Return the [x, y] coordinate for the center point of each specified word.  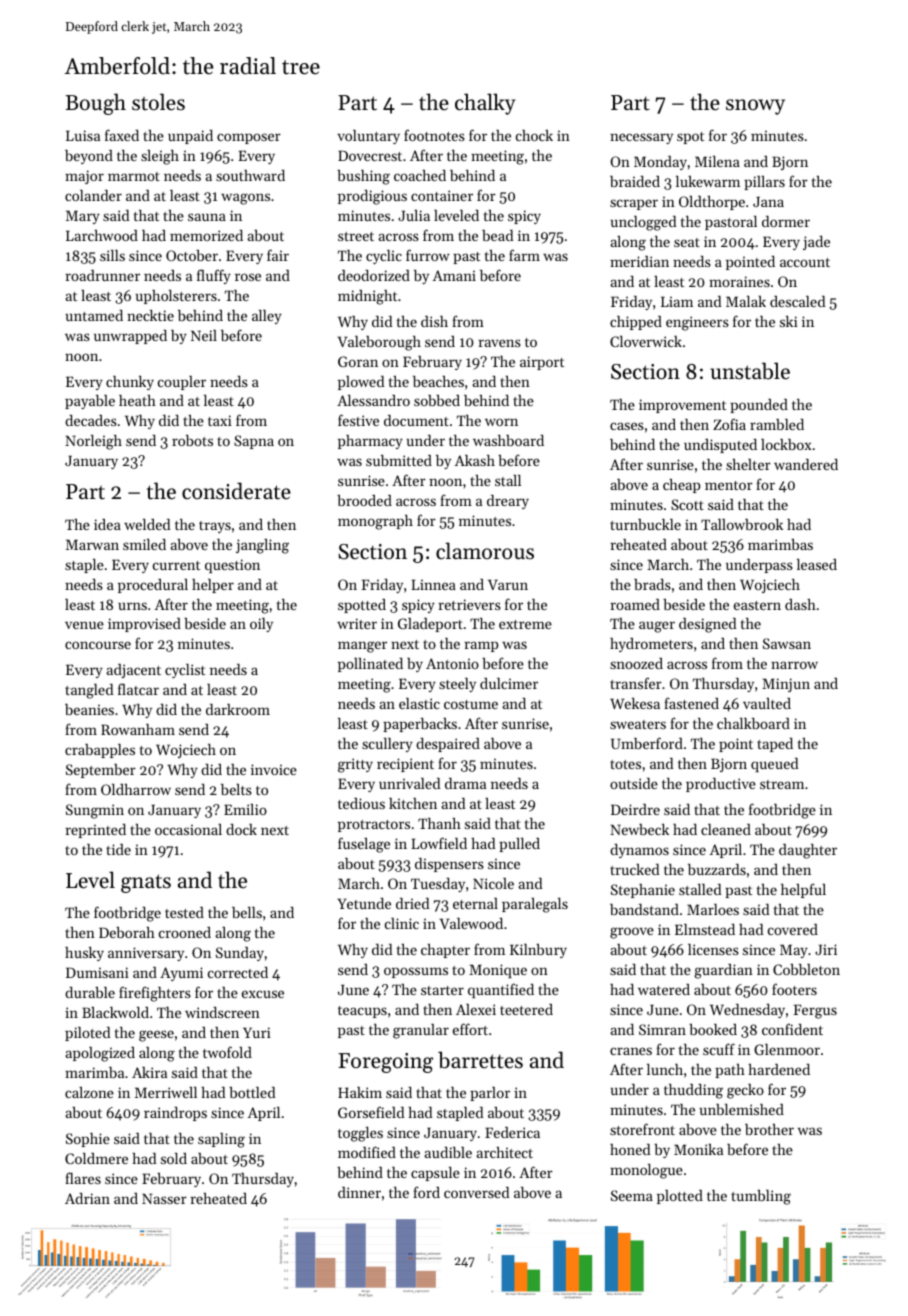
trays [215, 527]
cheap [682, 486]
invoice [274, 769]
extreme [525, 624]
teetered [526, 1009]
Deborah [127, 932]
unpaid [190, 137]
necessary [641, 138]
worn [501, 422]
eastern [757, 605]
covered [793, 929]
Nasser [164, 1198]
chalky [485, 104]
